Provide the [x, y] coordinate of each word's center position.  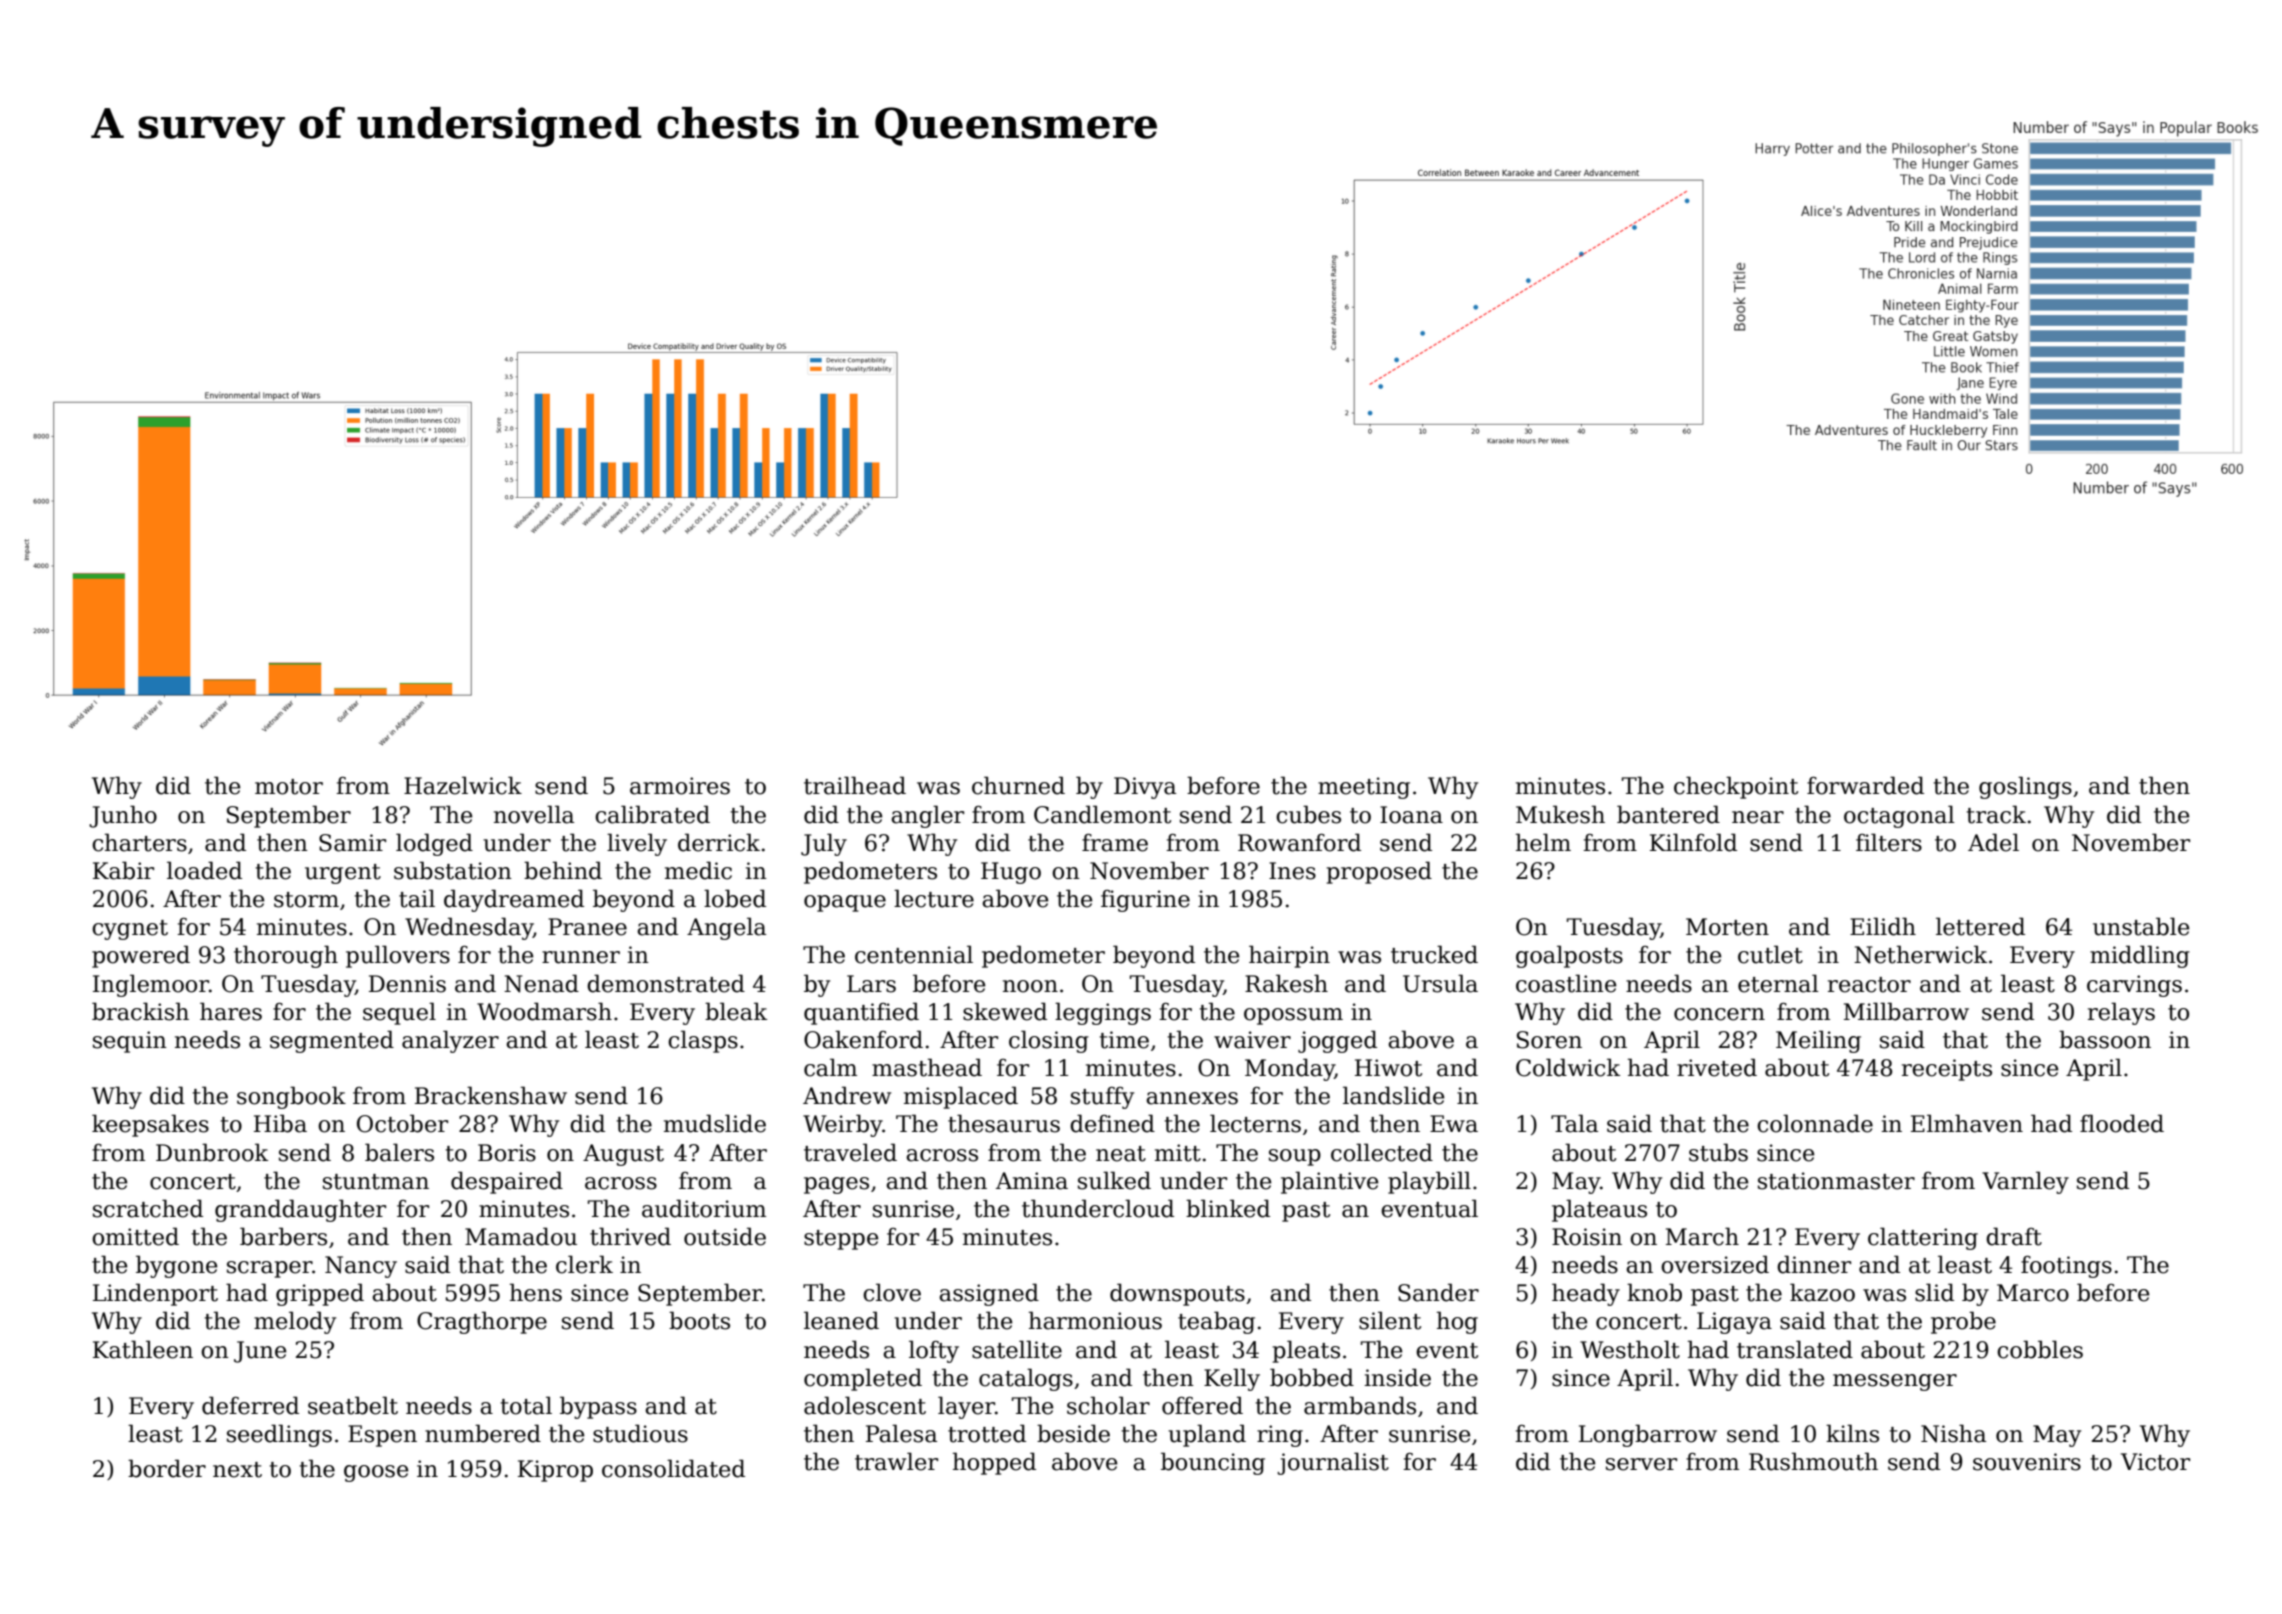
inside [1397, 1377]
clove [892, 1292]
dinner [1814, 1264]
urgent [343, 874]
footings [2066, 1267]
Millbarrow [1906, 1011]
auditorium [704, 1208]
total [526, 1405]
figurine [1145, 901]
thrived [630, 1236]
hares [231, 1011]
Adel [1993, 842]
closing [1049, 1041]
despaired [507, 1182]
